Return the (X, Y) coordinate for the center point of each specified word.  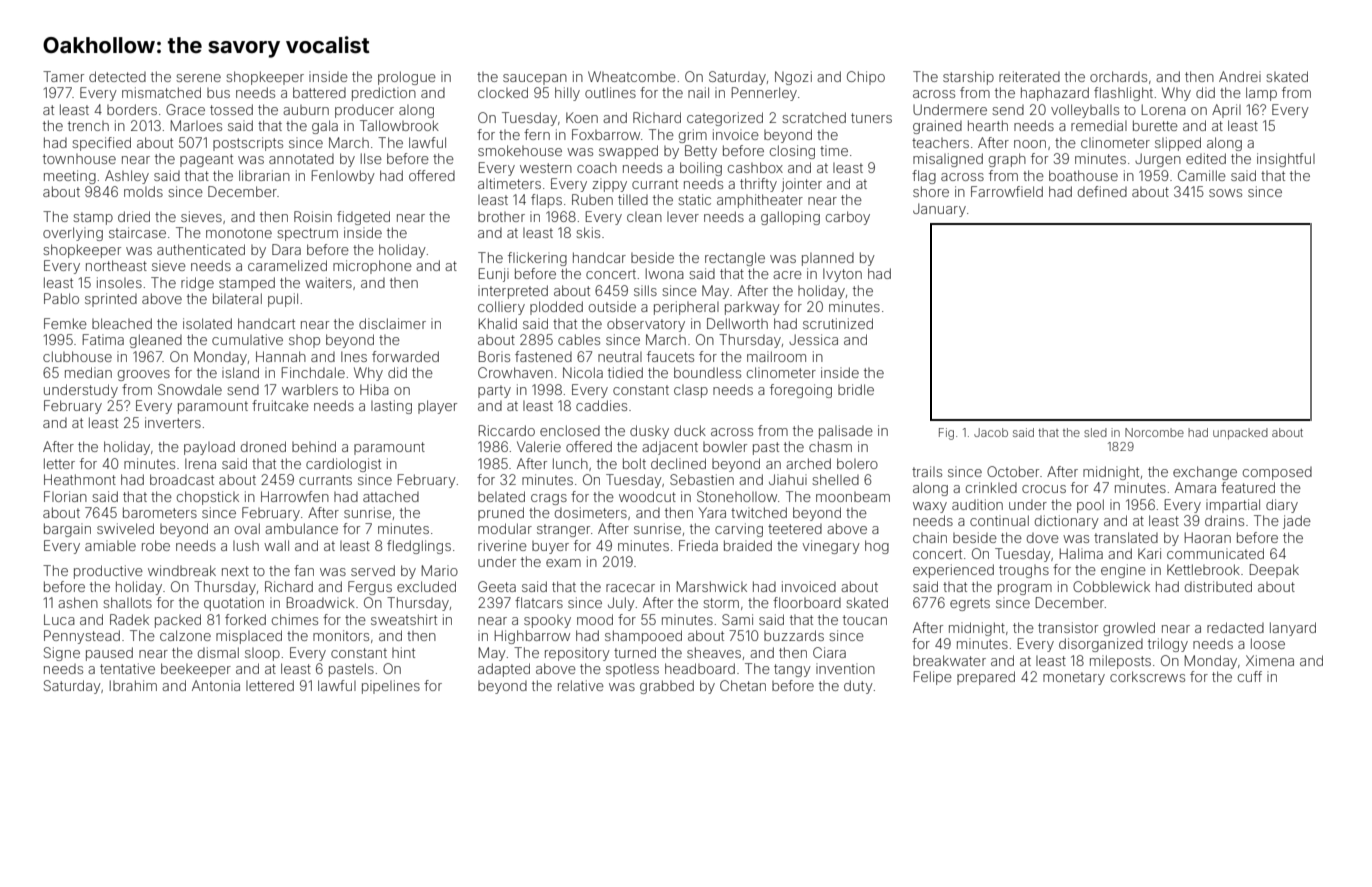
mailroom (776, 356)
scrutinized (838, 323)
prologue (407, 78)
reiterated (1029, 76)
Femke (65, 323)
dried (134, 216)
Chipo (866, 78)
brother (501, 217)
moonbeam (853, 497)
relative (581, 685)
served (373, 570)
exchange (1205, 473)
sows (1225, 193)
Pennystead (82, 637)
